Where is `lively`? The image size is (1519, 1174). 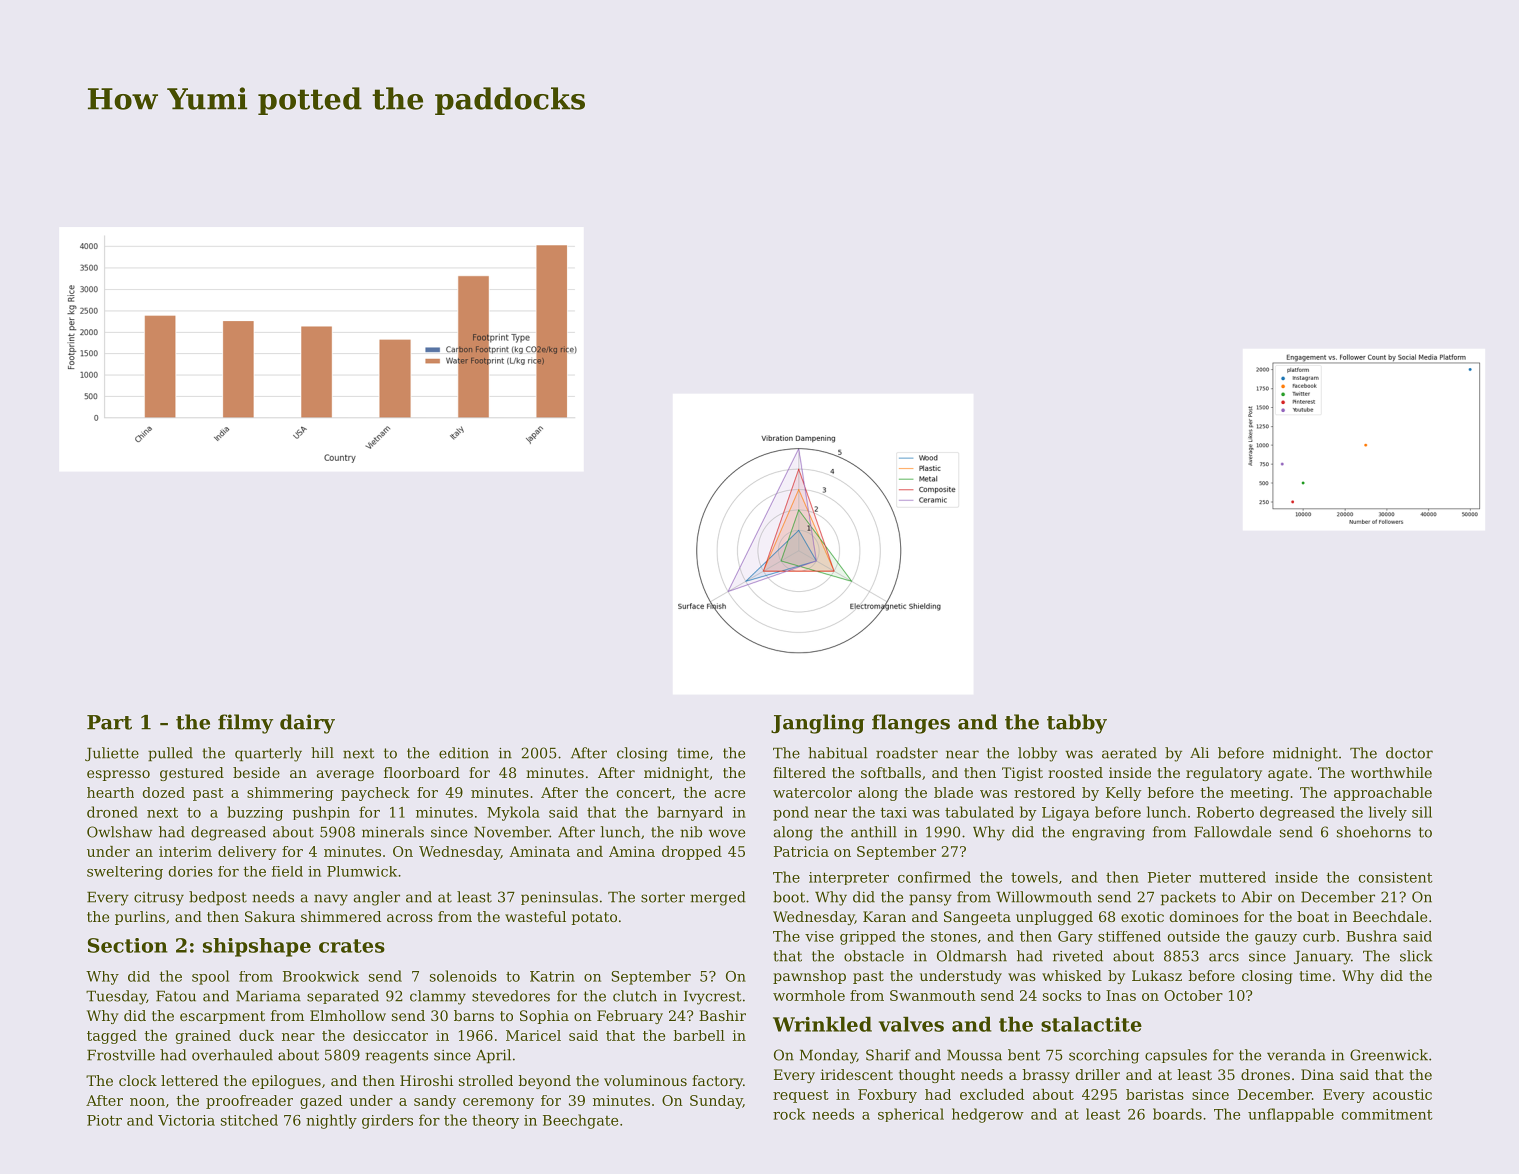 lively is located at coordinates (1388, 813).
